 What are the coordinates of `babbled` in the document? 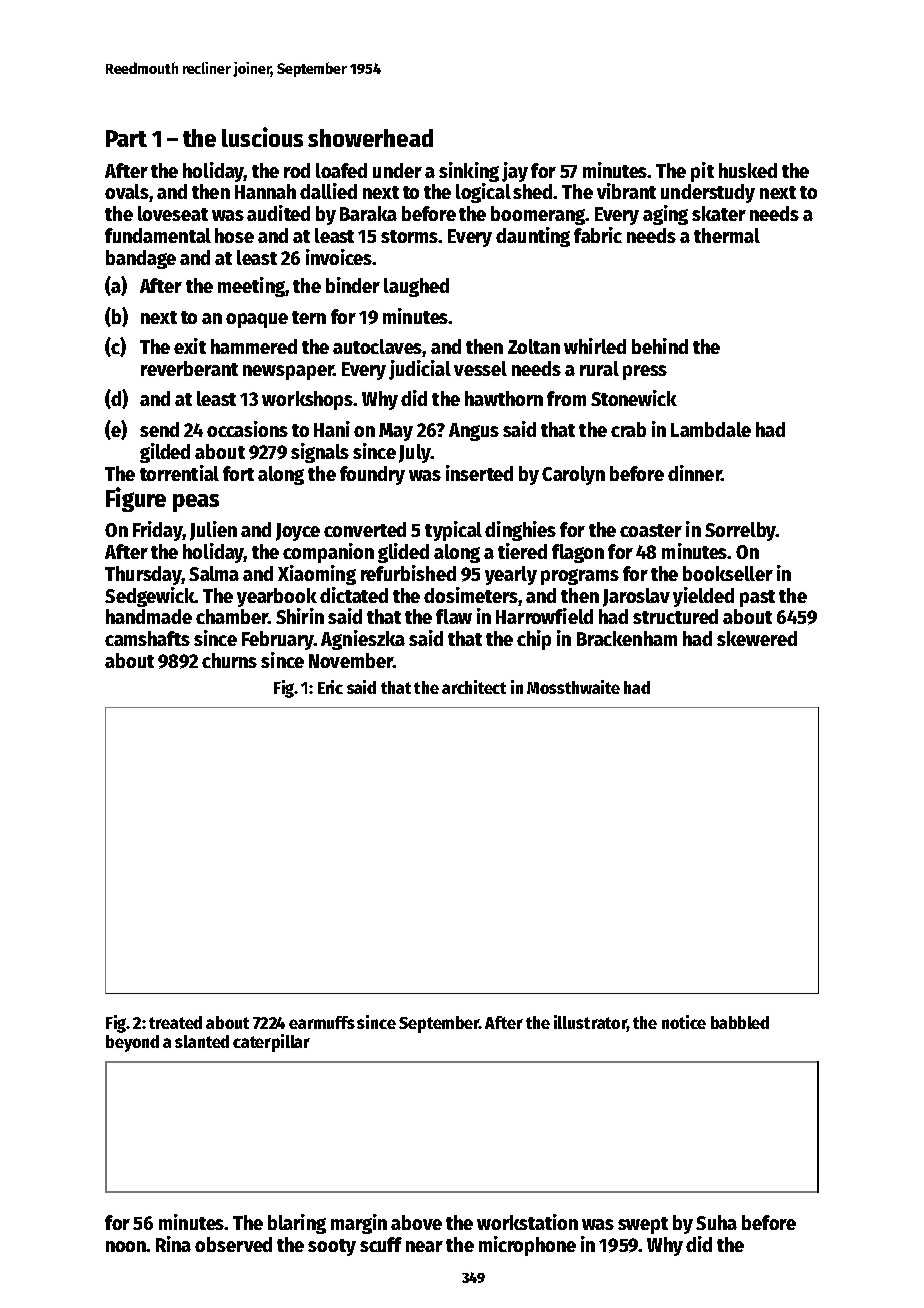 It's located at (740, 1022).
